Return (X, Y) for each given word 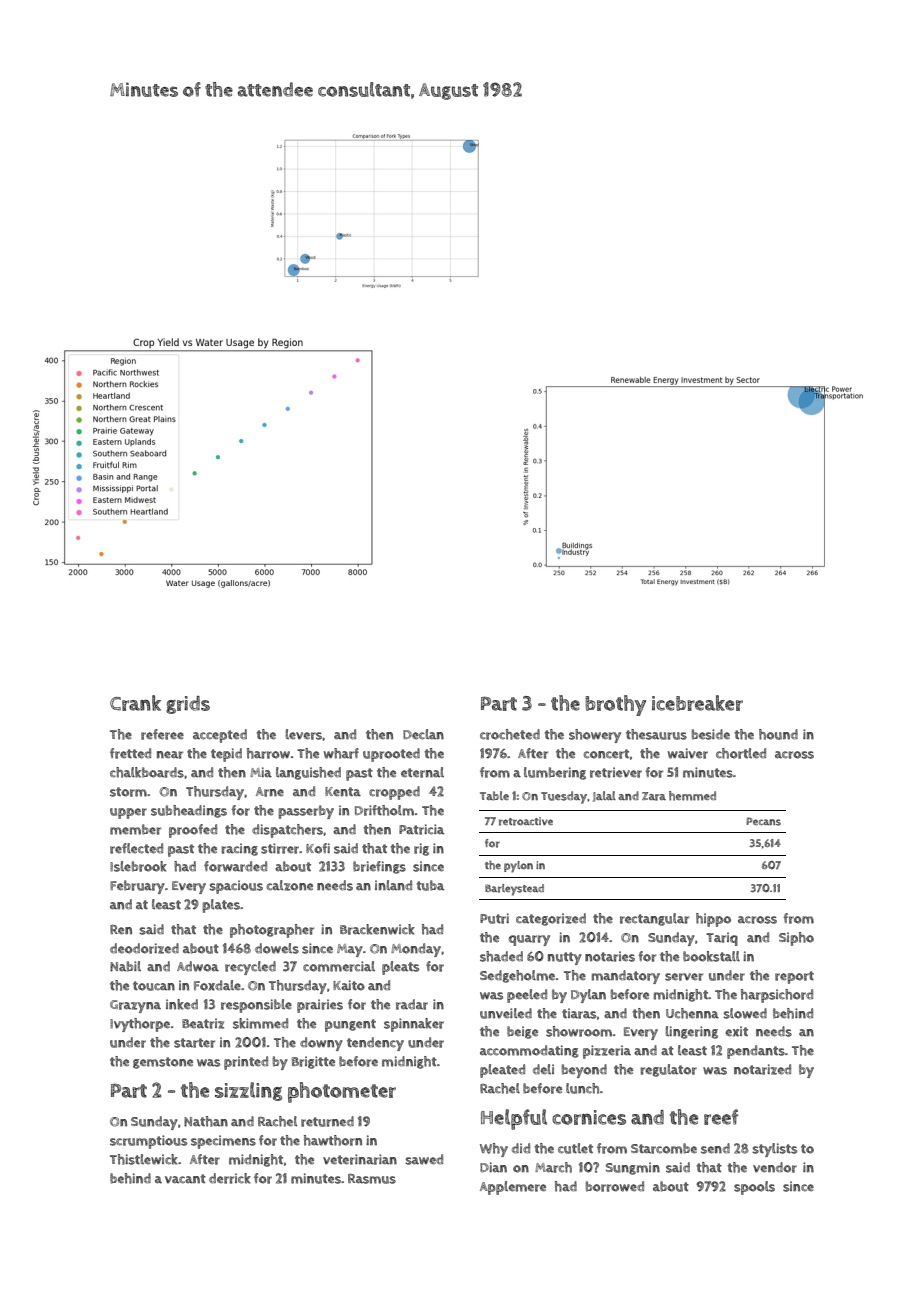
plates (221, 906)
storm (128, 792)
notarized (762, 1069)
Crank (135, 703)
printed (246, 1063)
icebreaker (697, 703)
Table (494, 795)
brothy (615, 705)
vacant (185, 1179)
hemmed (692, 796)
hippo (713, 920)
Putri (494, 918)
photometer (342, 1092)
